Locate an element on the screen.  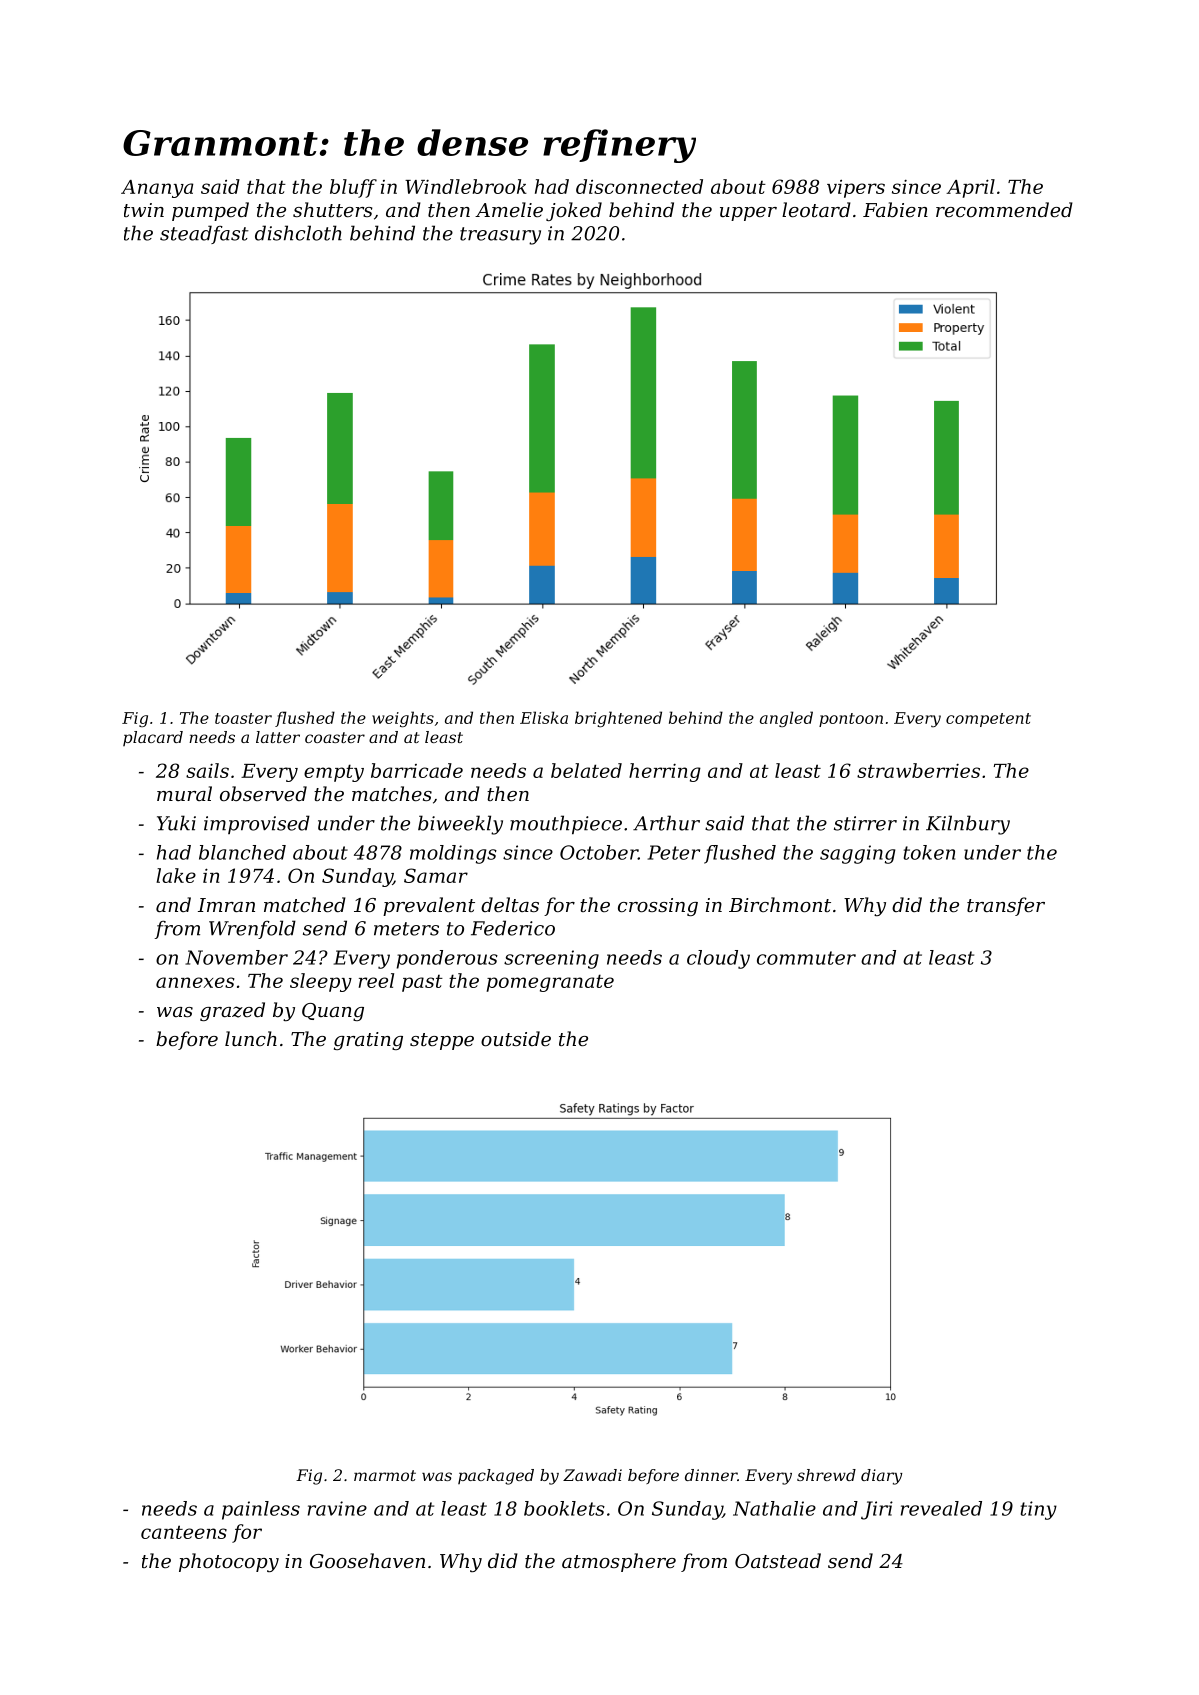
Fabien is located at coordinates (895, 209).
